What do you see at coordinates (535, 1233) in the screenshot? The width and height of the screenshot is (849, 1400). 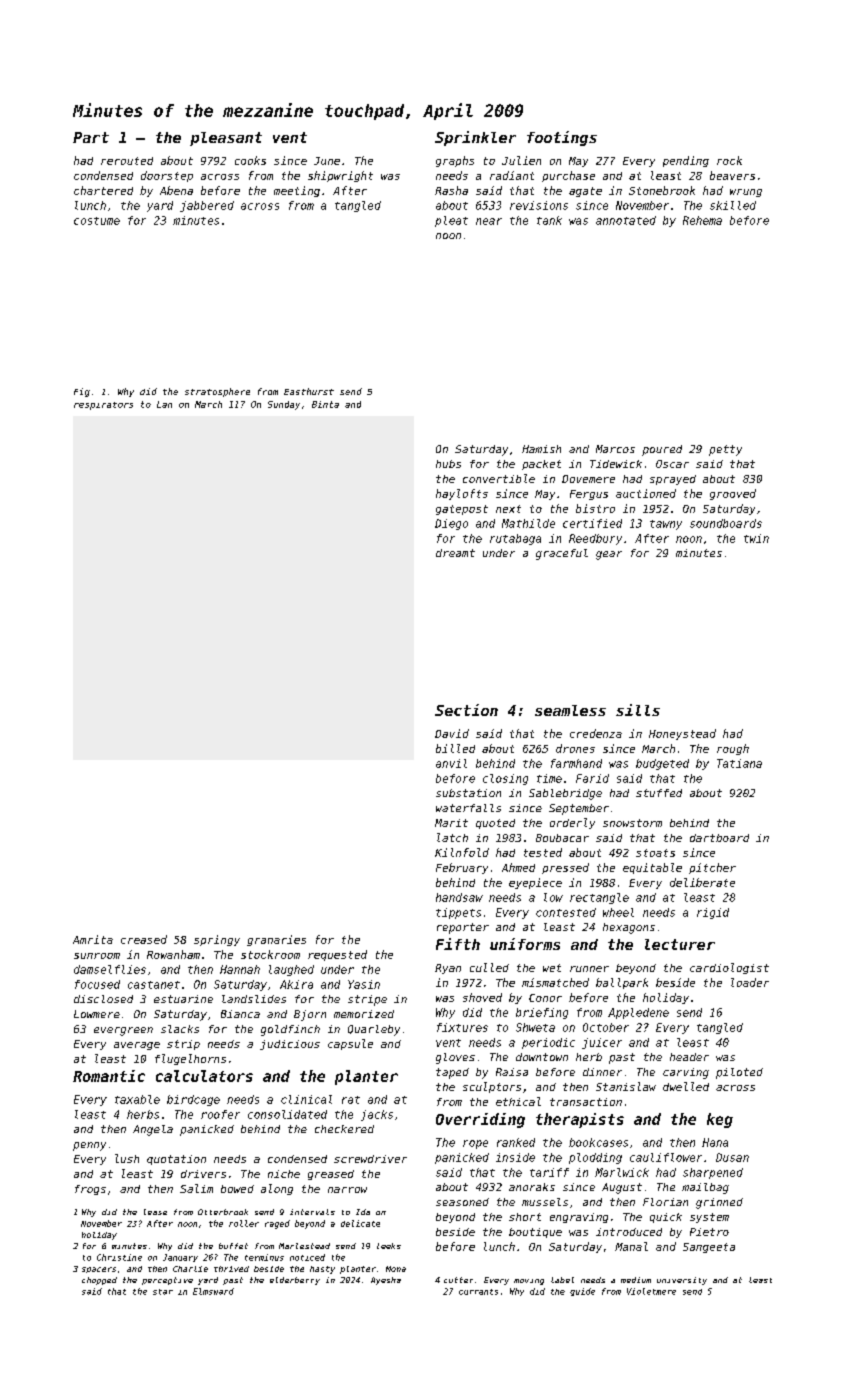 I see `boutique` at bounding box center [535, 1233].
